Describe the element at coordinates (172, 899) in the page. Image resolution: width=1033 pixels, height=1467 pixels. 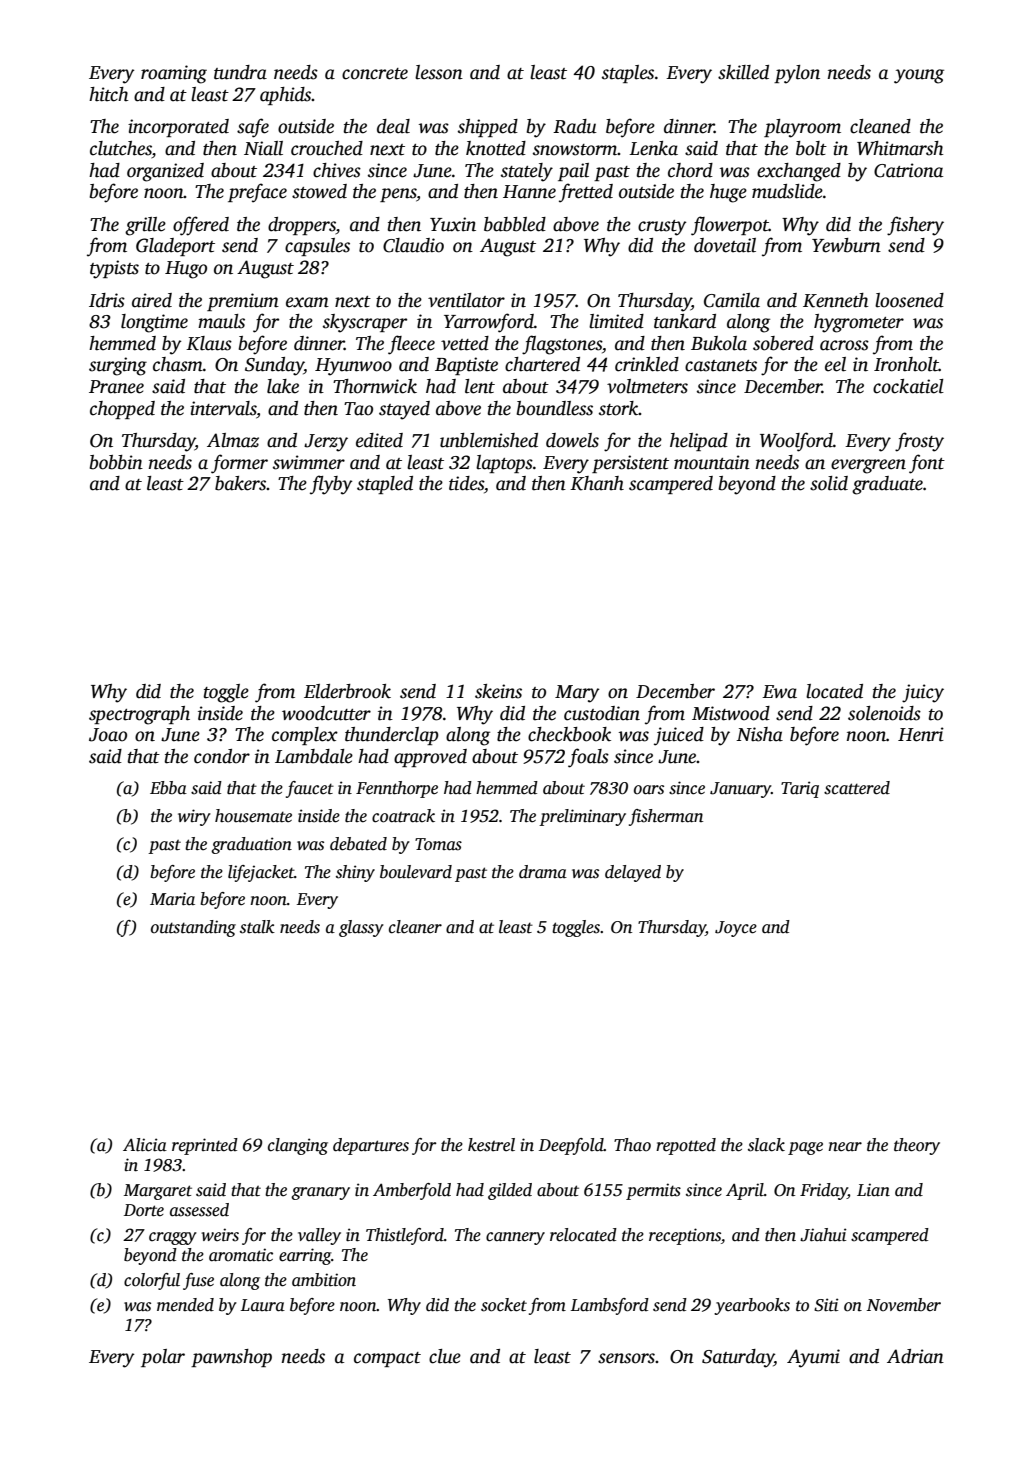
I see `Maria` at that location.
